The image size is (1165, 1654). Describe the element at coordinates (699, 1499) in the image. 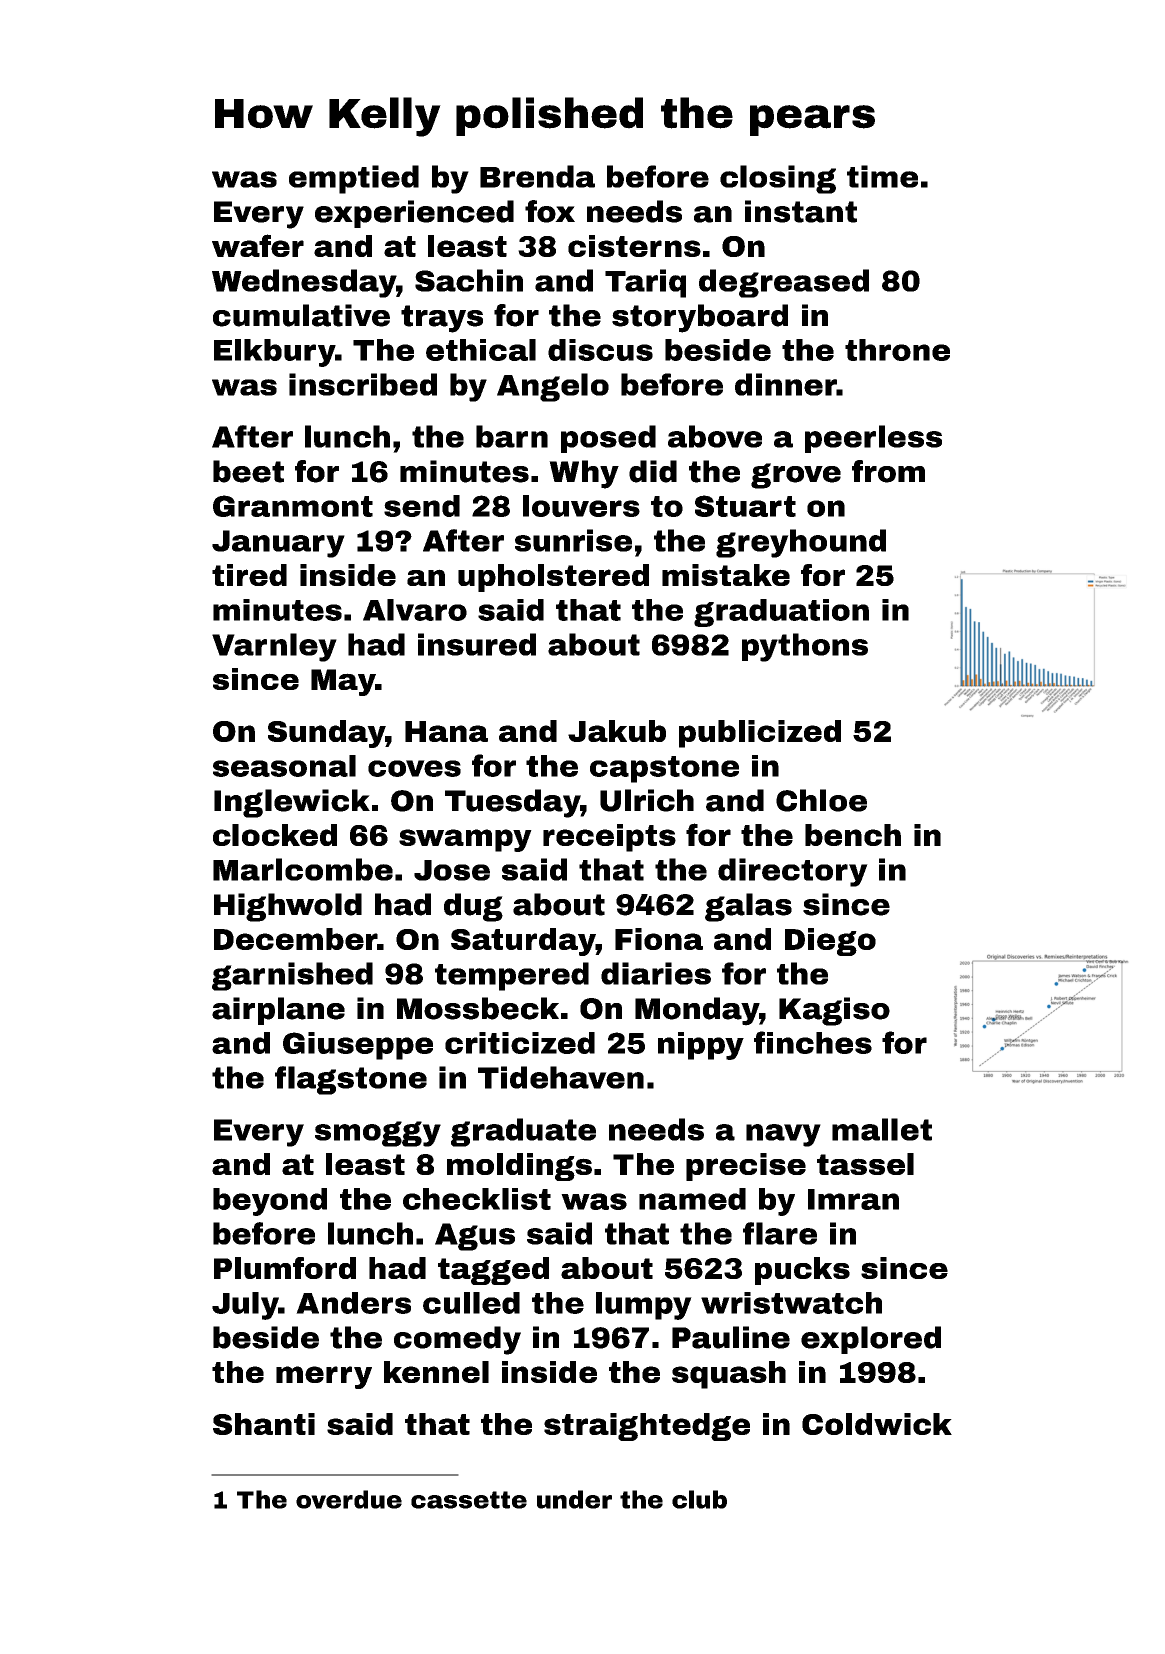

I see `club` at that location.
